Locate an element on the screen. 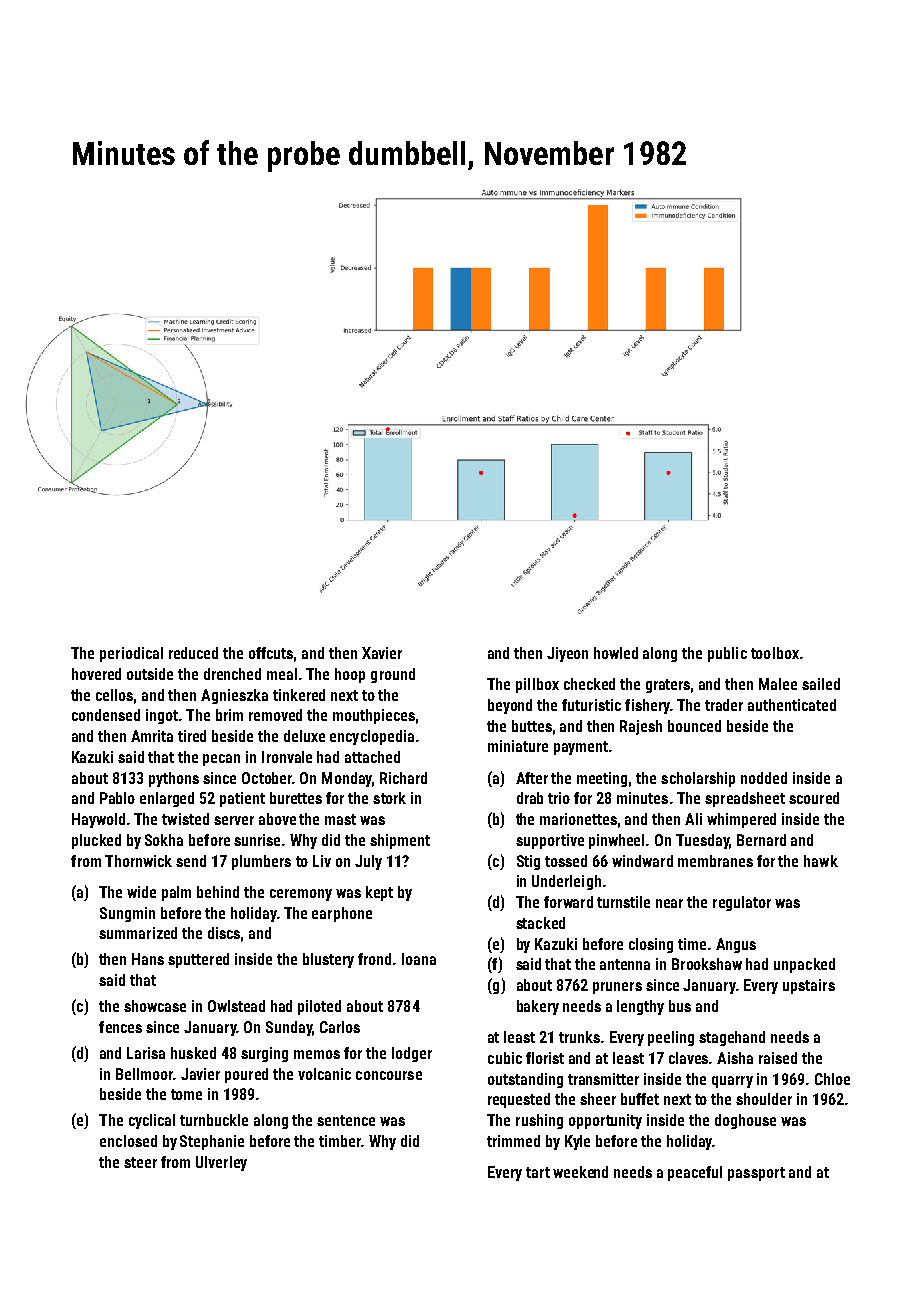 This screenshot has height=1314, width=924. stacked is located at coordinates (540, 923).
